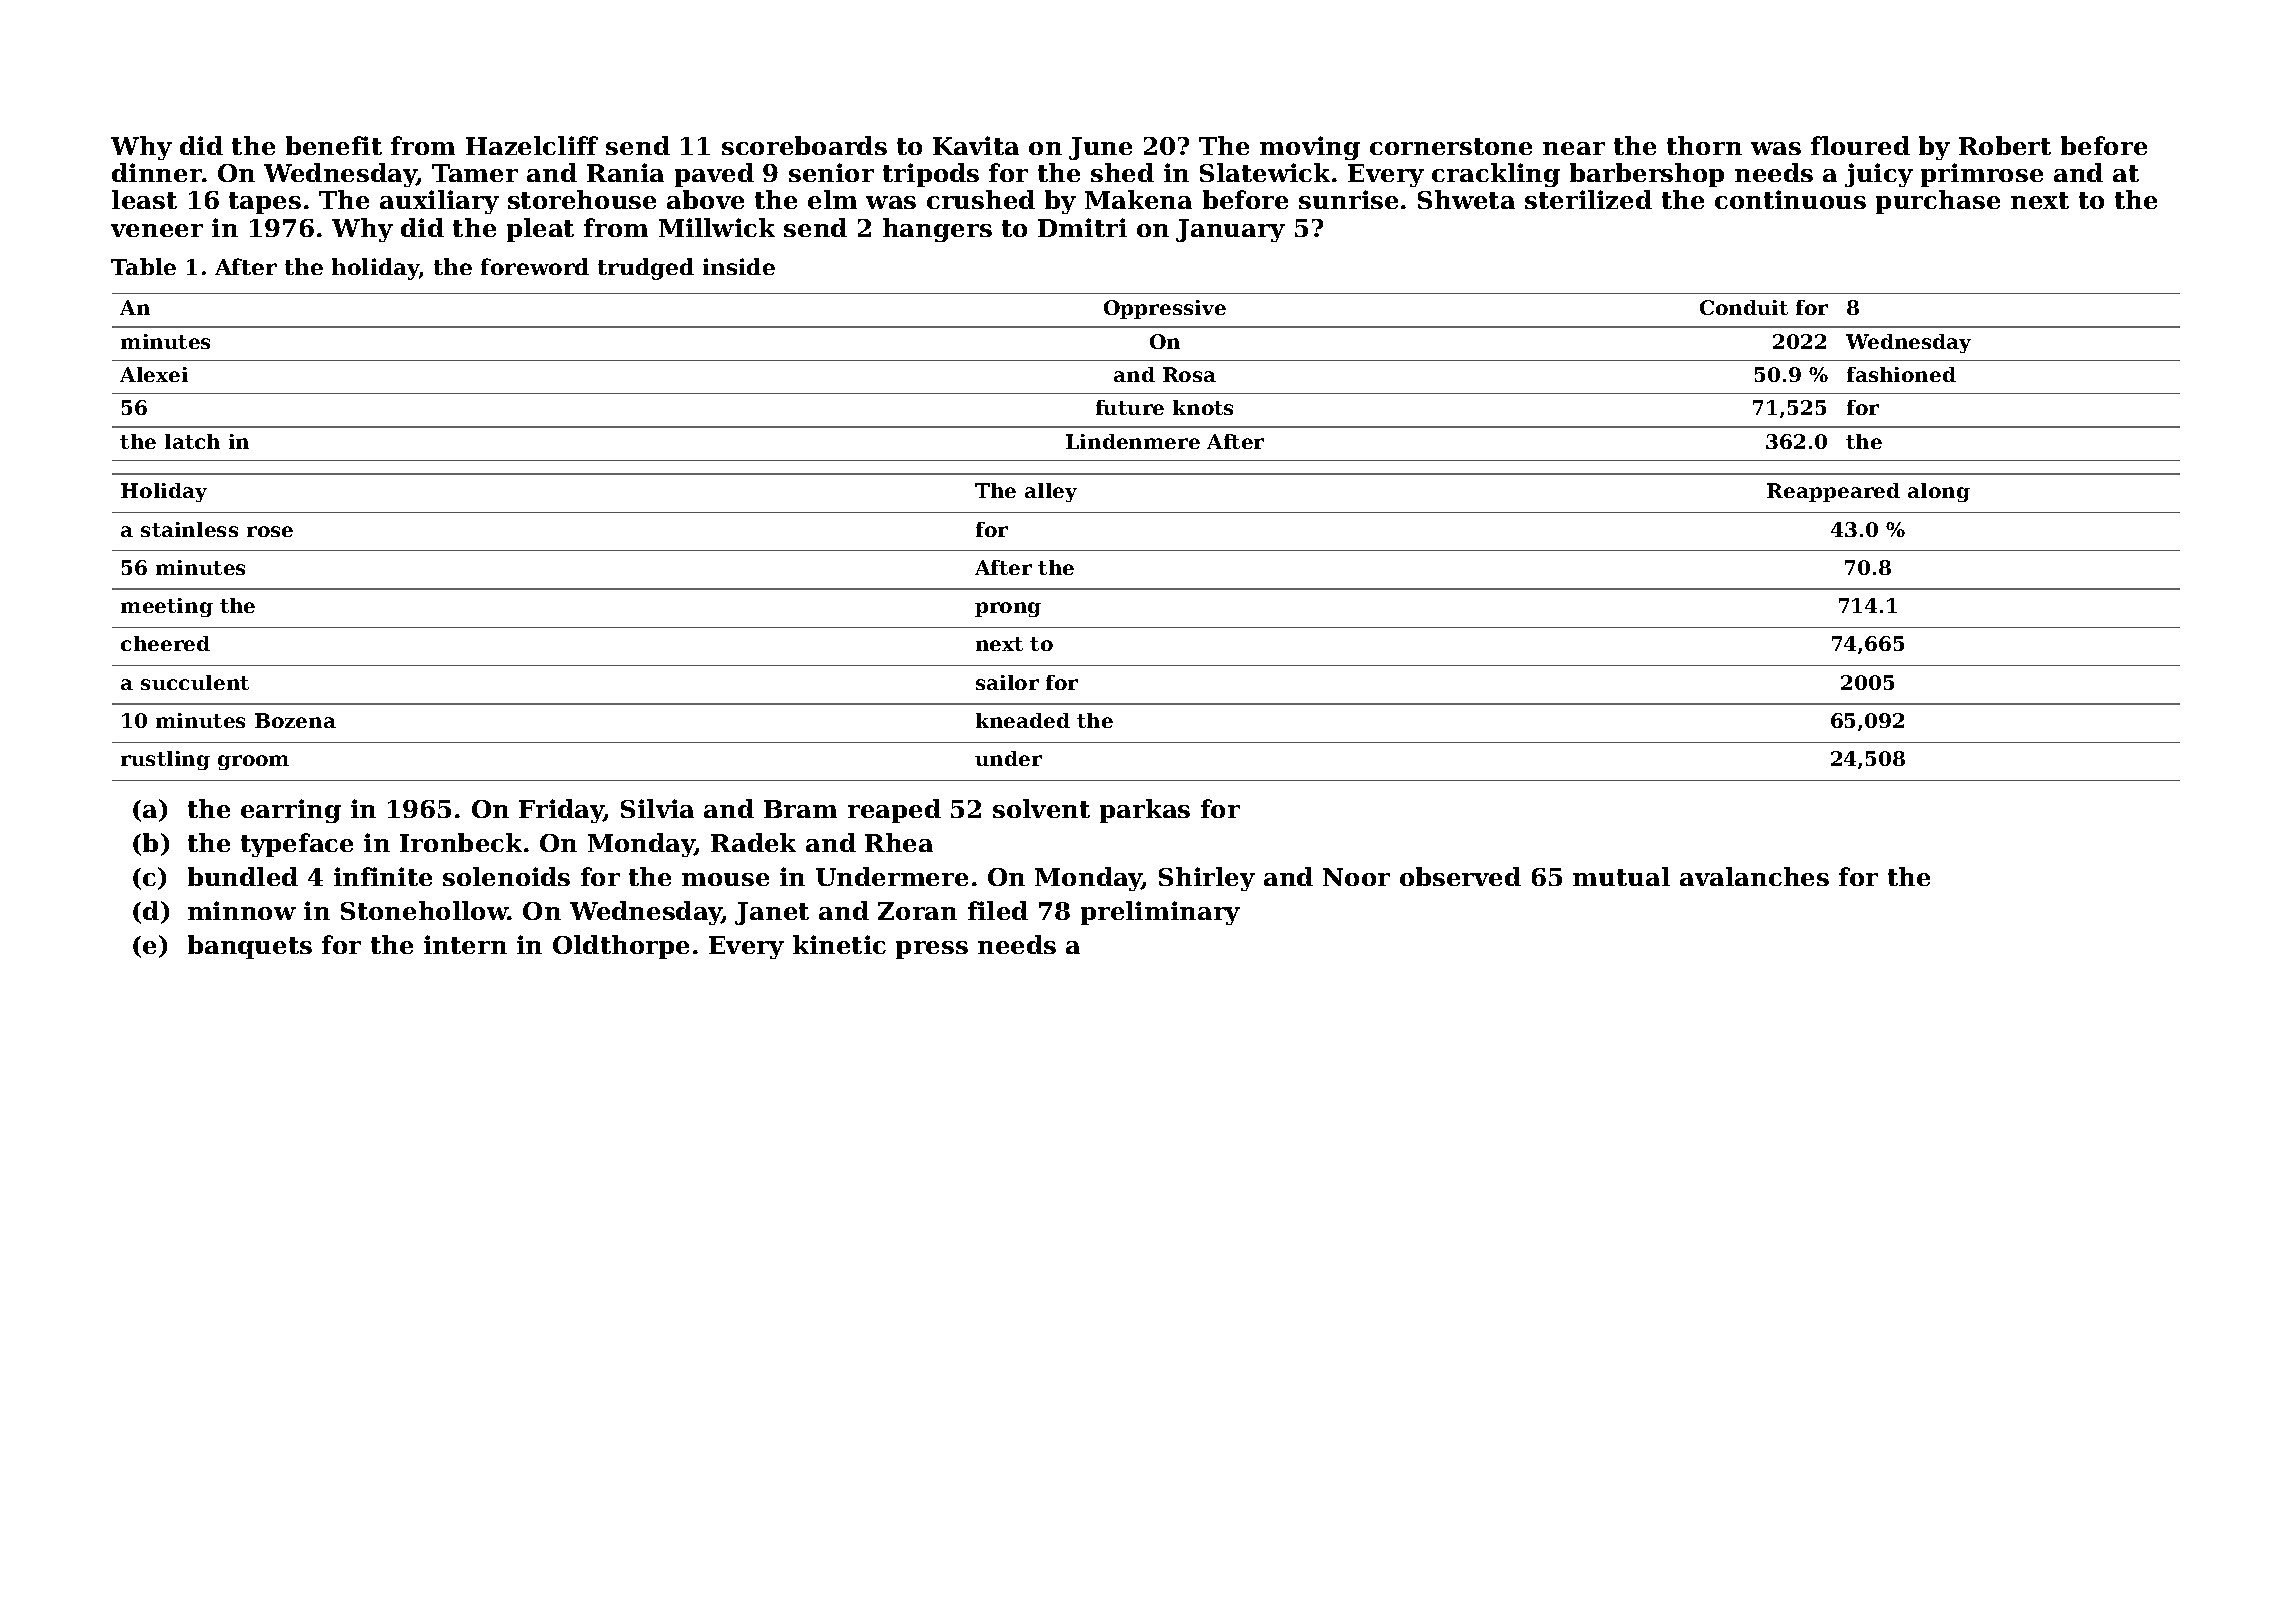 The width and height of the page is (2292, 1620). Describe the element at coordinates (1145, 811) in the page. I see `parkas` at that location.
